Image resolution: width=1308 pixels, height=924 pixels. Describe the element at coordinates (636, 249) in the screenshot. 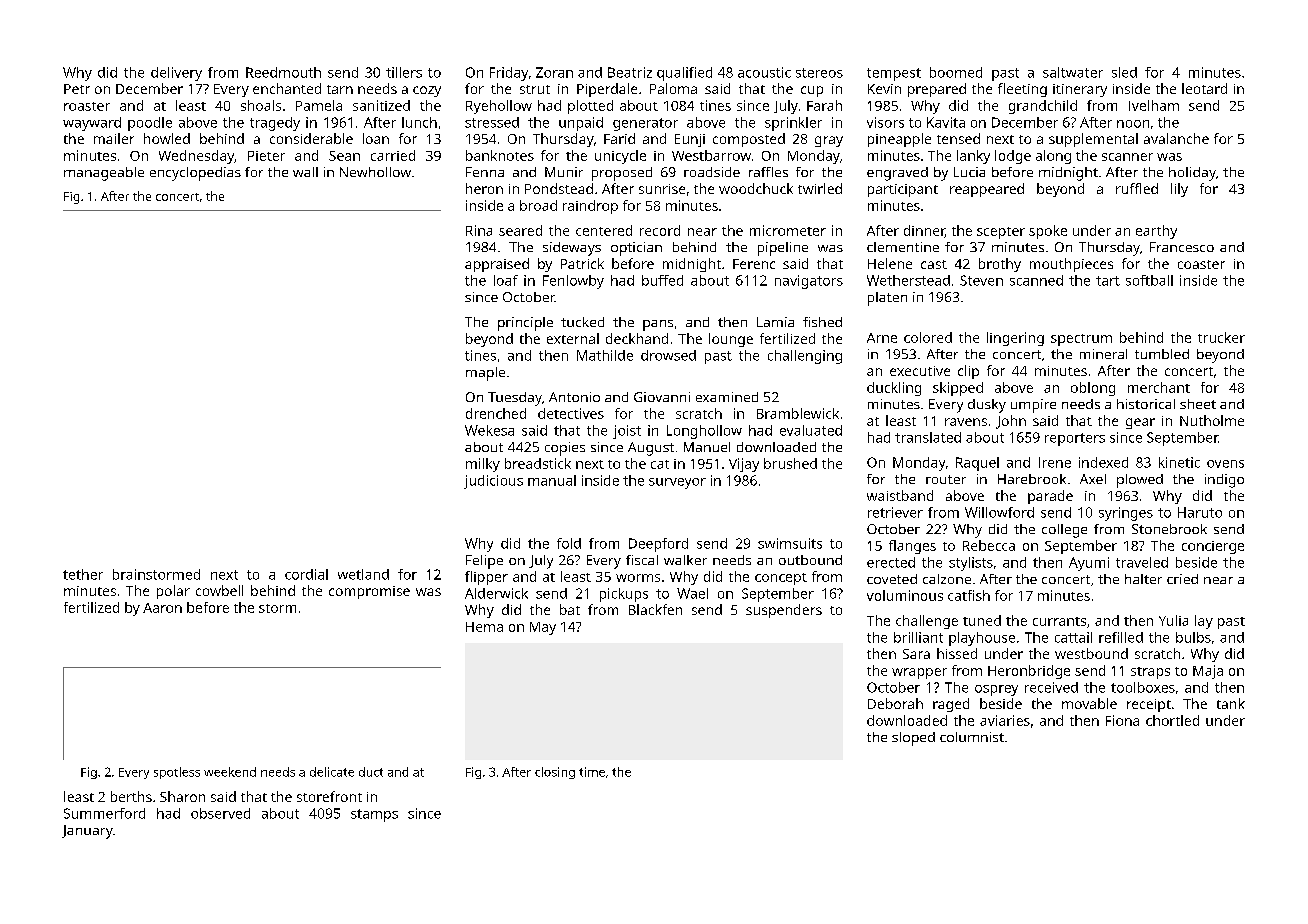

I see `optician` at that location.
